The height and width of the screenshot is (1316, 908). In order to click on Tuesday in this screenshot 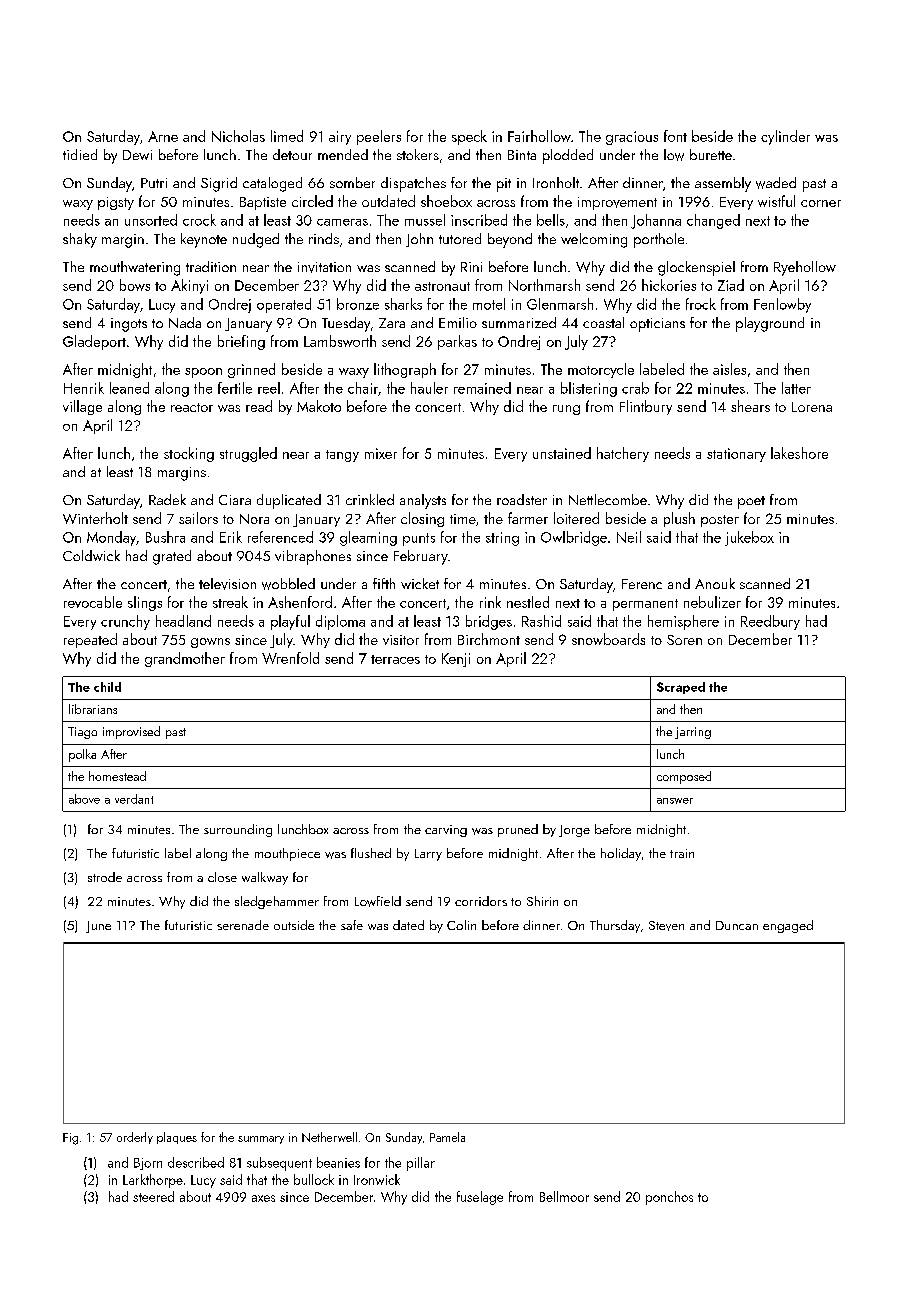, I will do `click(346, 324)`.
